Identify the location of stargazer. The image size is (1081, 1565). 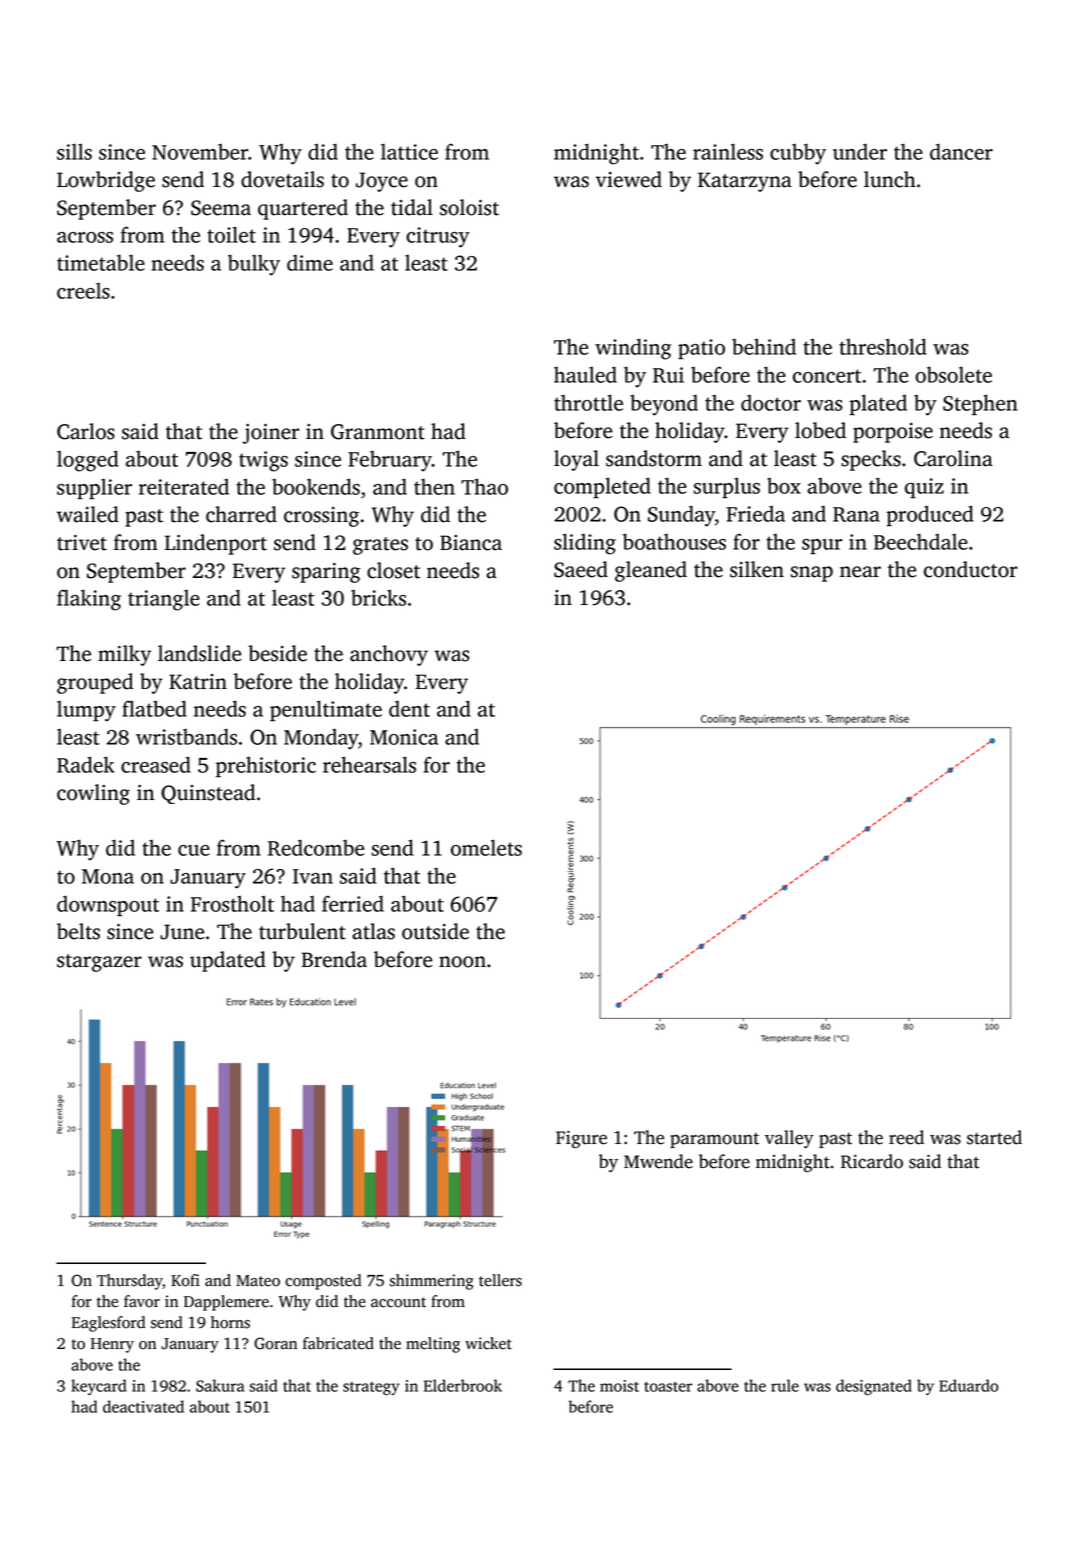
(99, 963).
